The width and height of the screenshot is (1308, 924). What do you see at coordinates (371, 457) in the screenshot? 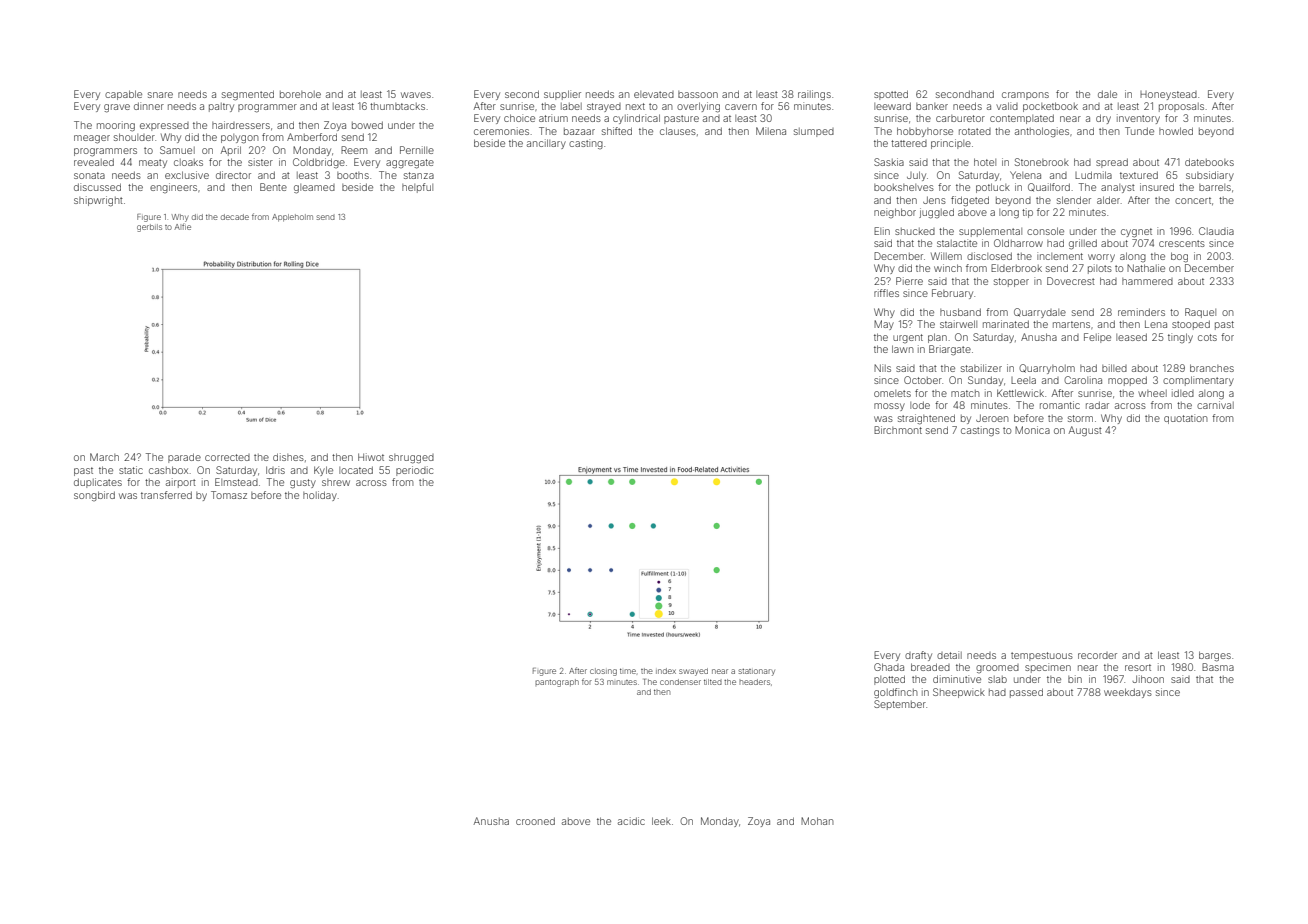
I see `Hiwot` at bounding box center [371, 457].
